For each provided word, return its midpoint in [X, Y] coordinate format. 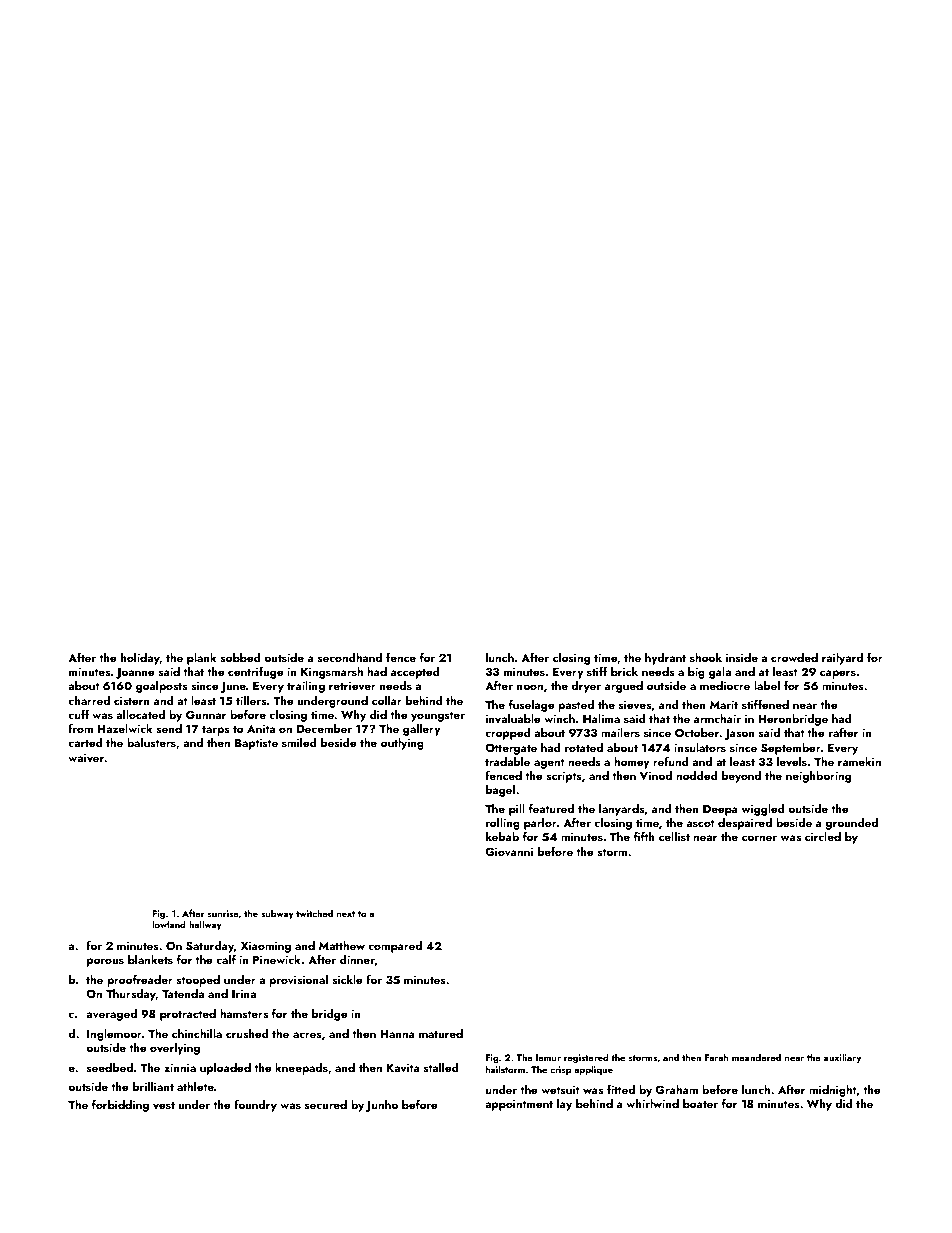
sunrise [223, 913]
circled [823, 836]
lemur [548, 1057]
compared [395, 947]
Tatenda [183, 993]
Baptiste [256, 744]
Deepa [720, 810]
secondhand [350, 657]
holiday [140, 659]
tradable [507, 761]
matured [441, 1033]
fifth [644, 836]
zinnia [180, 1067]
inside [742, 657]
